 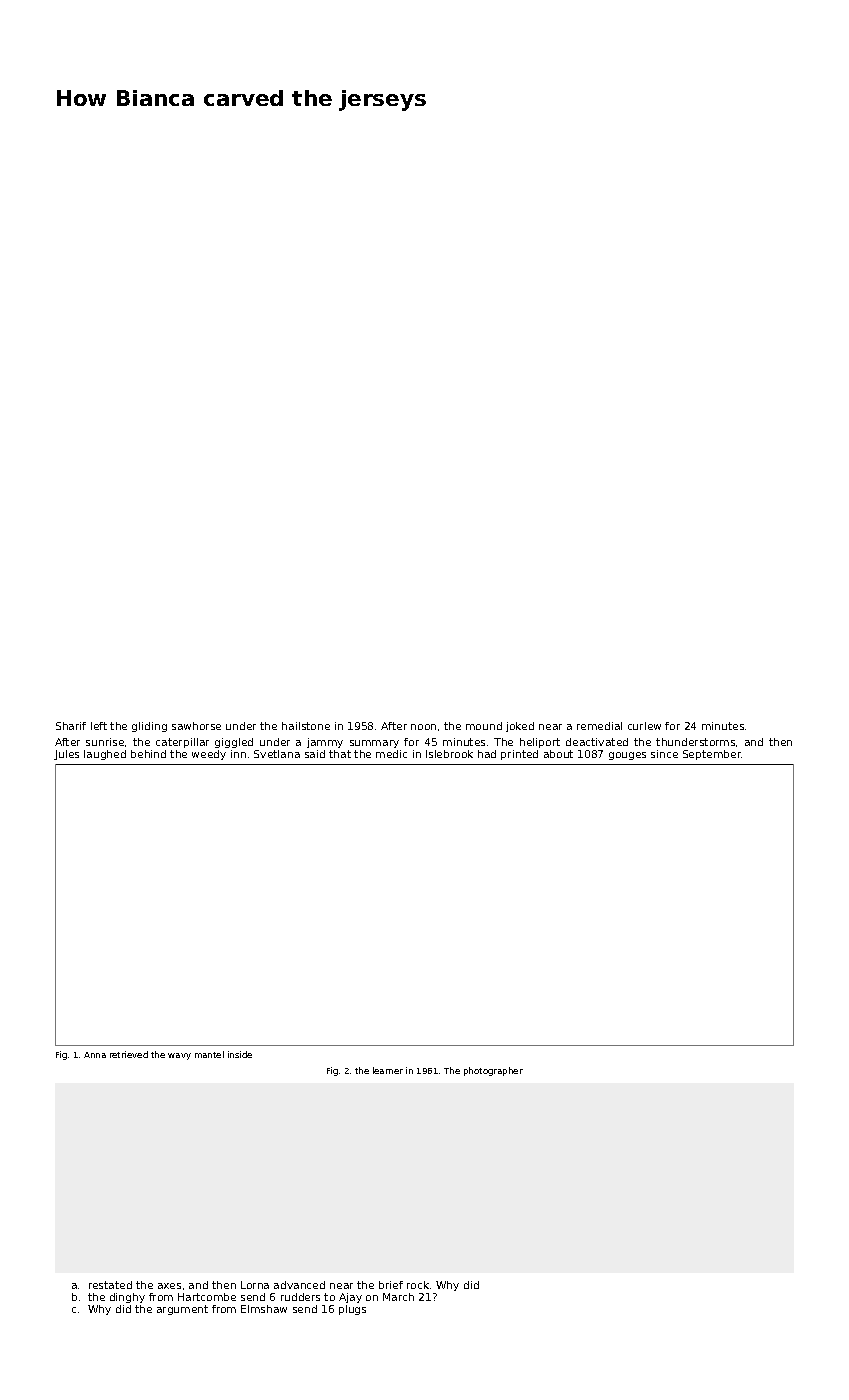 What do you see at coordinates (240, 1054) in the screenshot?
I see `inside` at bounding box center [240, 1054].
